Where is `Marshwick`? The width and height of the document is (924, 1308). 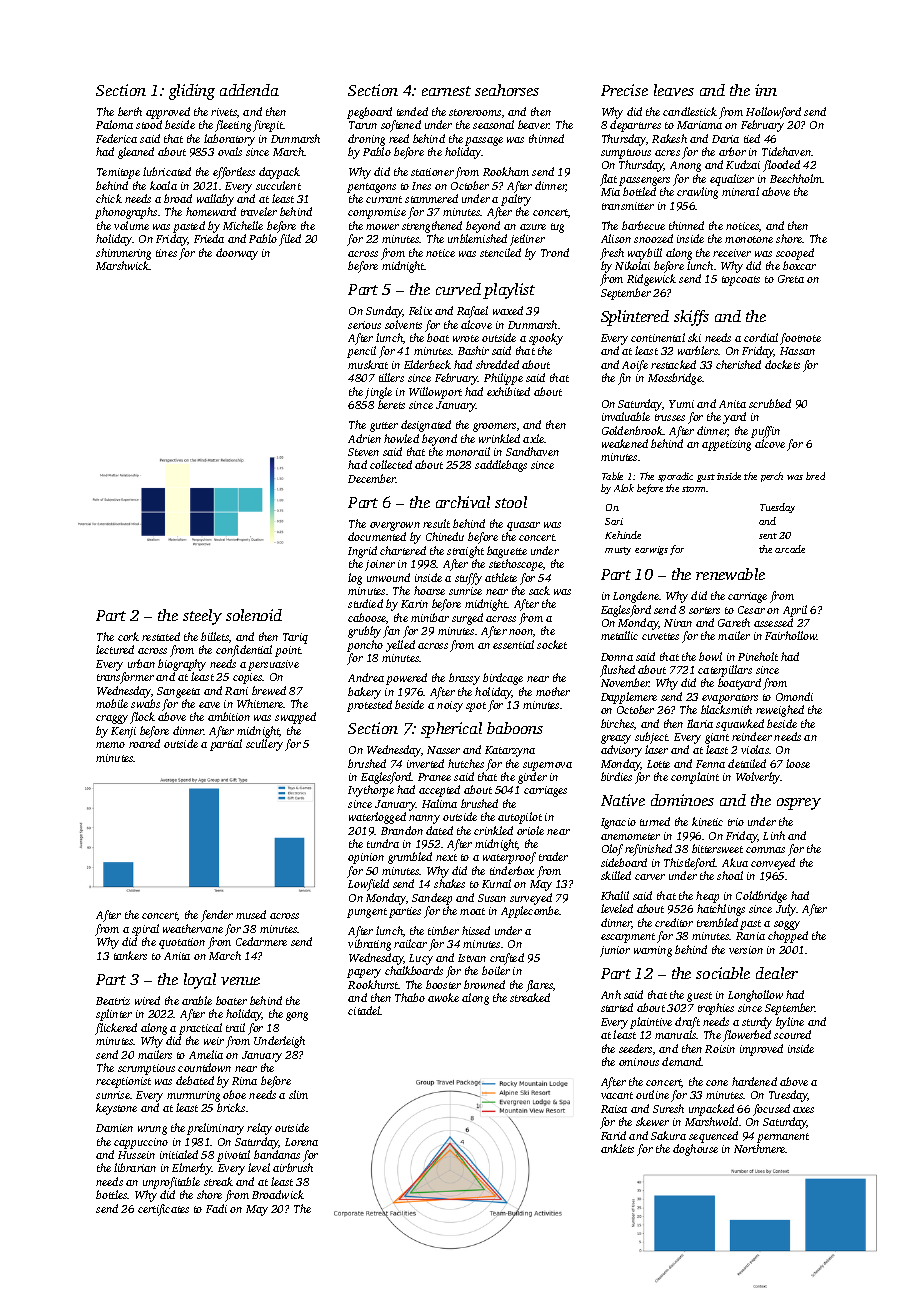 Marshwick is located at coordinates (123, 265).
